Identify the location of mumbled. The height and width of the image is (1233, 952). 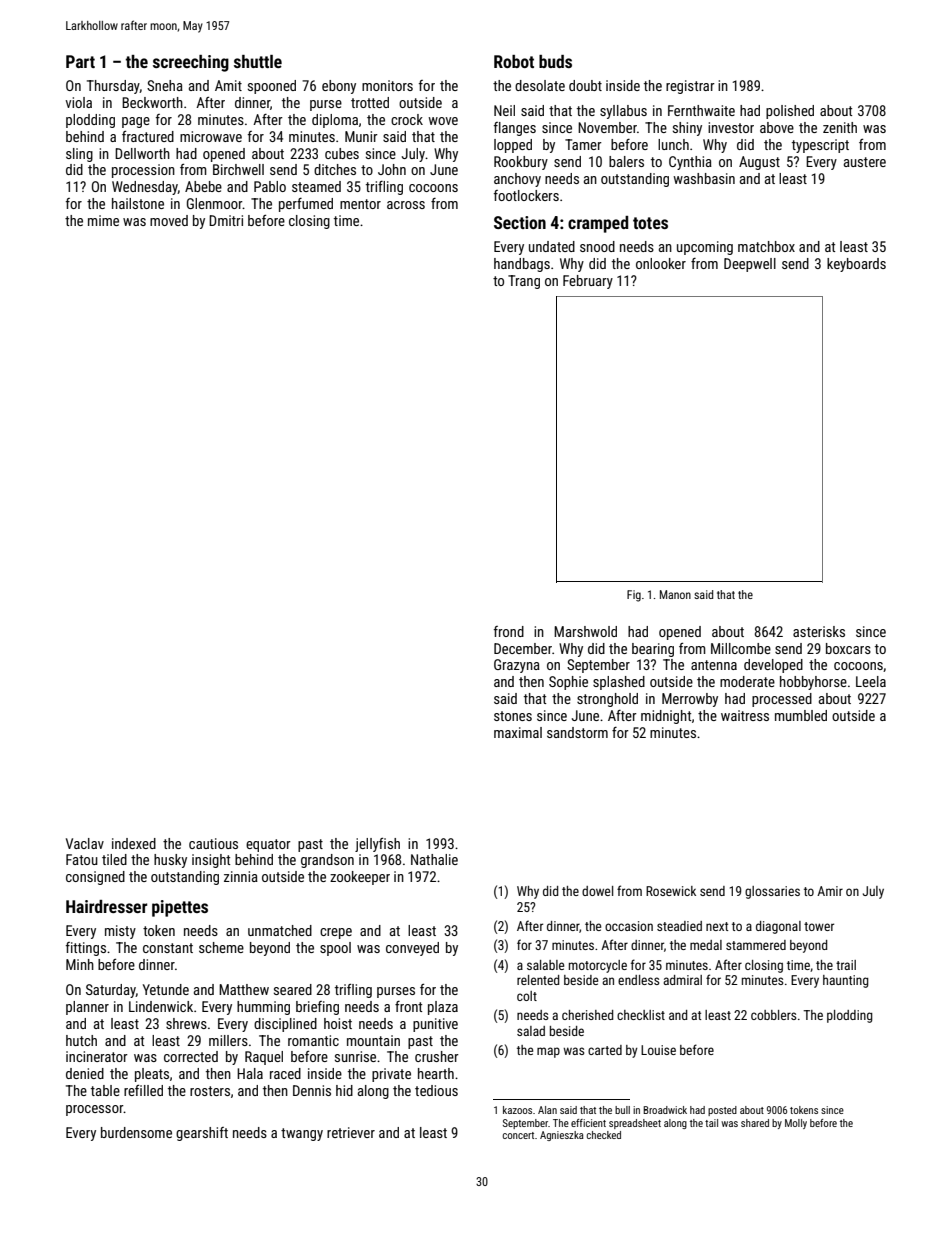
(801, 715).
